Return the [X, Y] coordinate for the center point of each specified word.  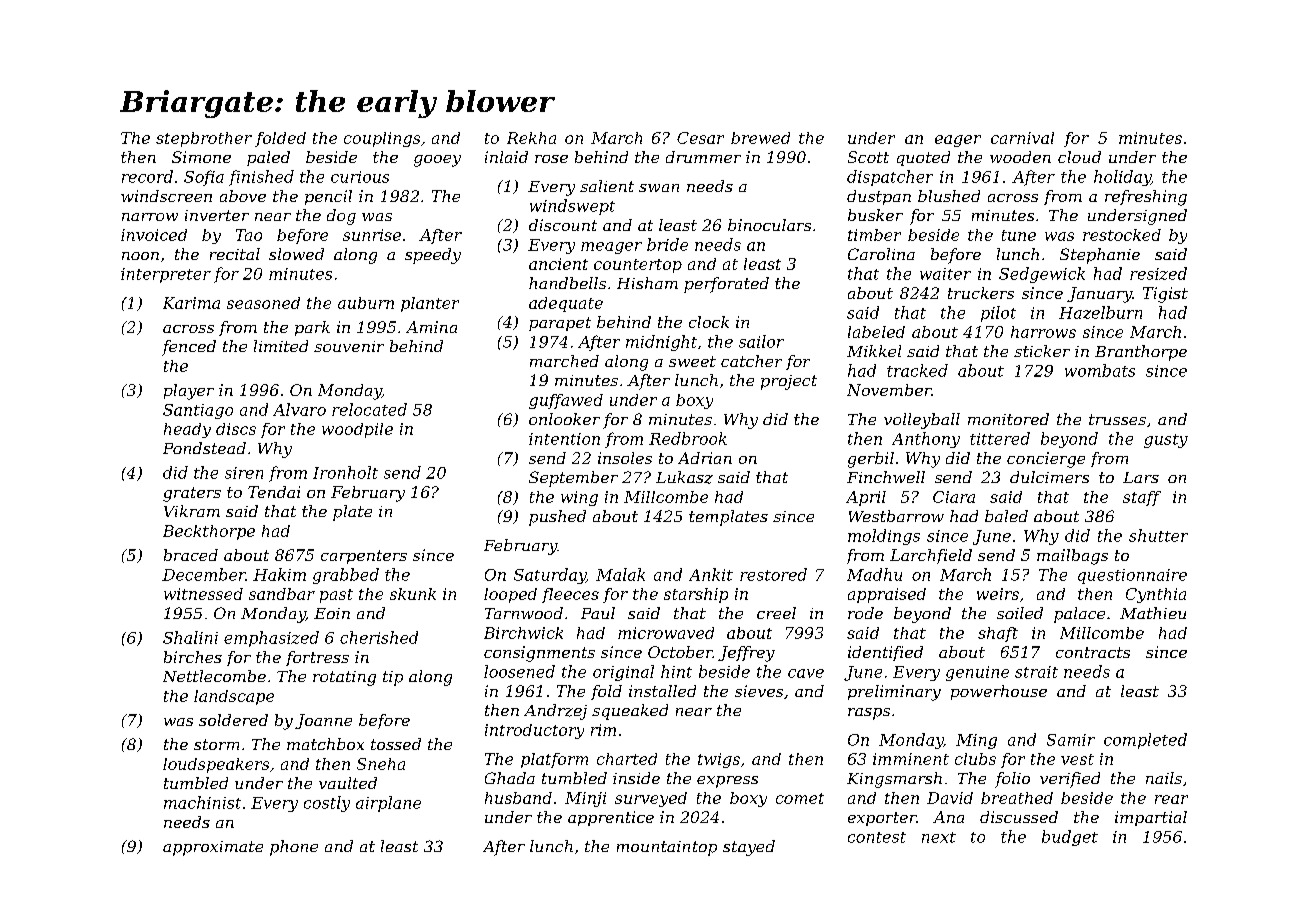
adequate [566, 304]
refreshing [1146, 198]
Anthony [926, 440]
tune [1019, 235]
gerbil [871, 460]
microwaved [666, 633]
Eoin [332, 613]
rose [551, 159]
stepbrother [204, 139]
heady [187, 430]
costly [327, 804]
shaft [998, 634]
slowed [296, 254]
